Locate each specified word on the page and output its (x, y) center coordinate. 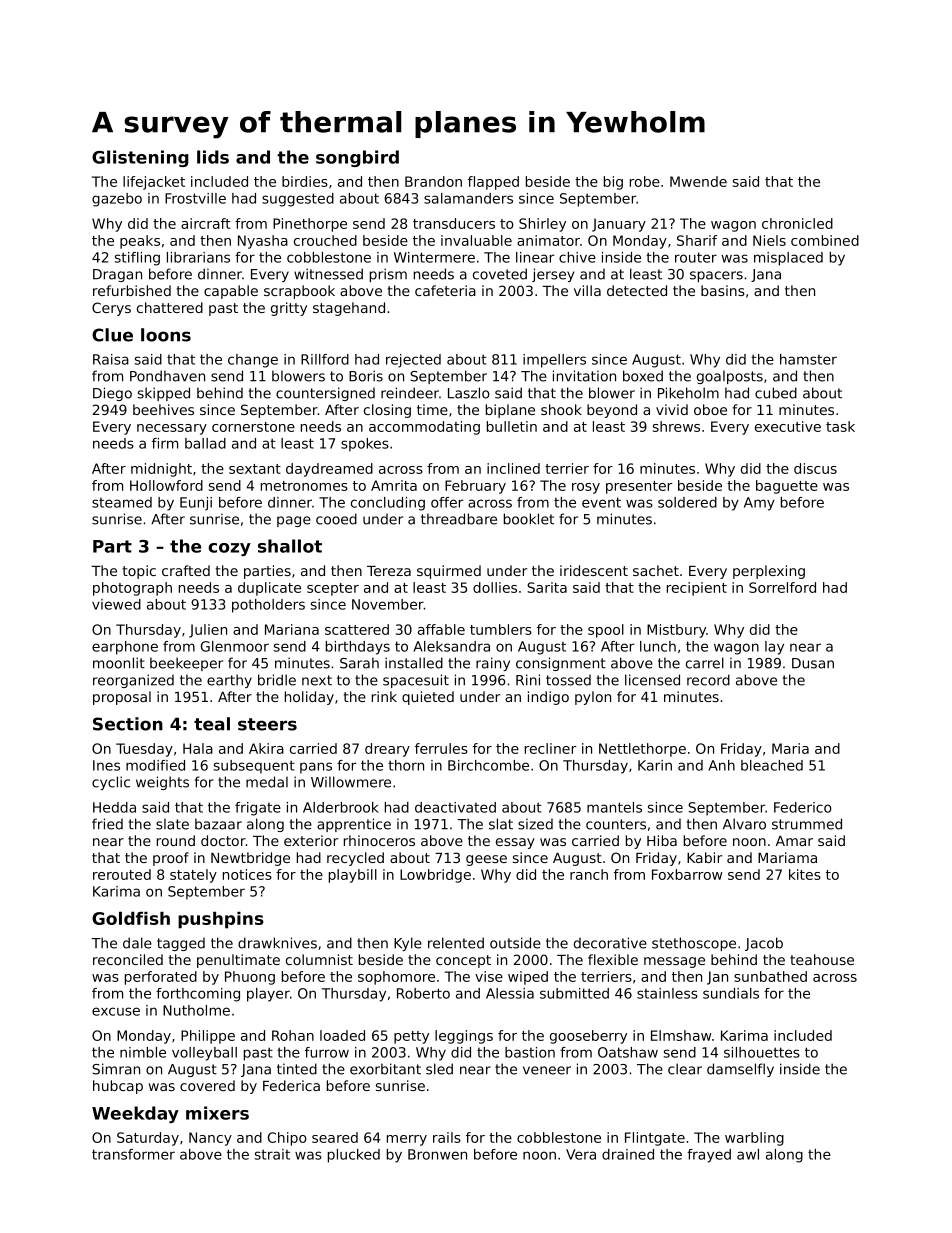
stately (193, 876)
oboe (710, 409)
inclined (513, 468)
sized (535, 824)
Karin (655, 765)
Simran (116, 1069)
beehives (163, 409)
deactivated (455, 807)
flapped (493, 183)
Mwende (698, 181)
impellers (554, 361)
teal (212, 724)
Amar (794, 841)
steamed (122, 502)
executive (788, 426)
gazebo (117, 200)
